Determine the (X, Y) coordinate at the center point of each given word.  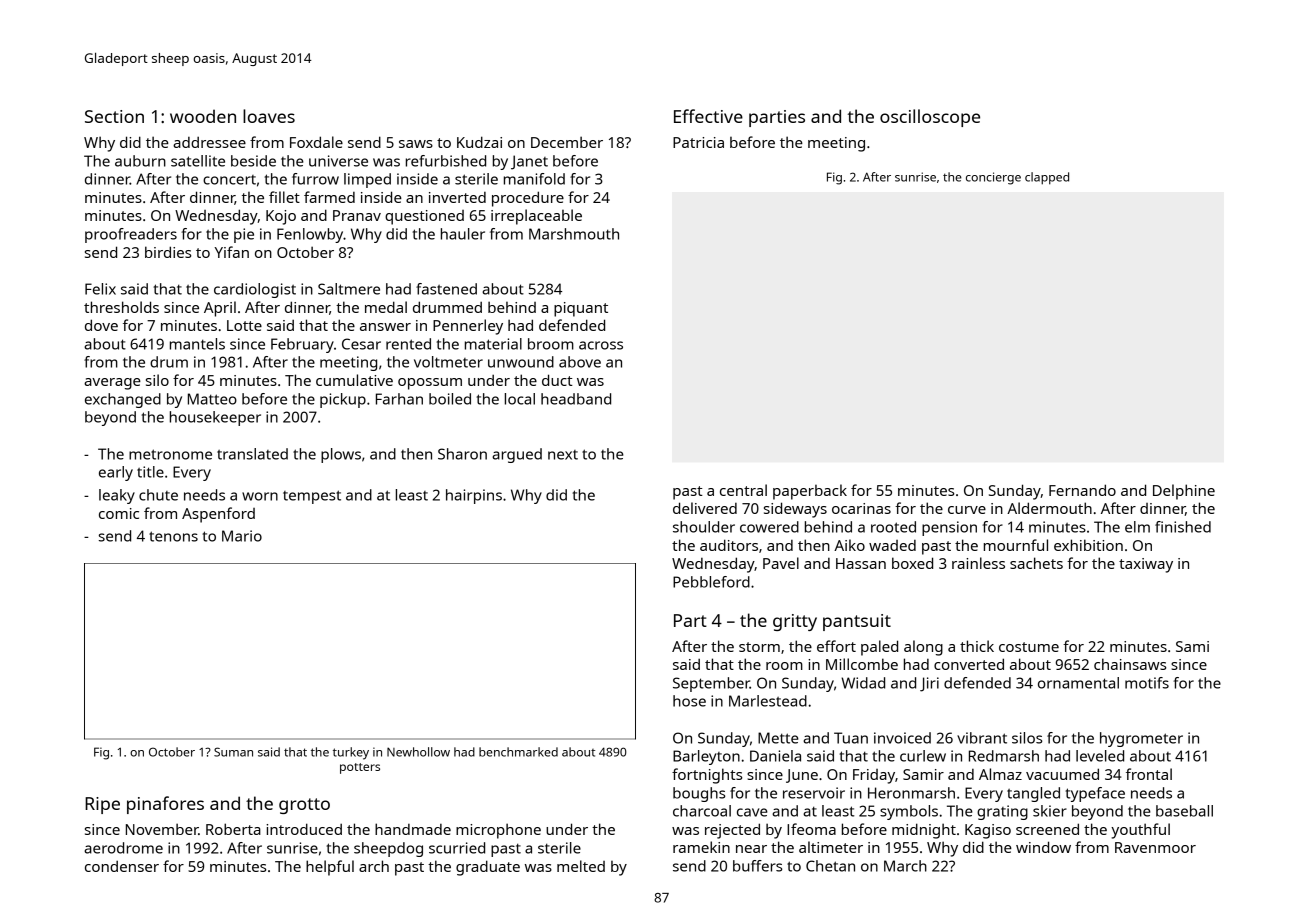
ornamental (1078, 683)
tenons (173, 536)
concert (229, 180)
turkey (351, 753)
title (150, 472)
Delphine (1184, 492)
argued (517, 455)
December (567, 142)
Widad (863, 683)
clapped (1047, 178)
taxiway (1146, 565)
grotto (304, 806)
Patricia (698, 142)
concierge (993, 178)
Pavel (781, 563)
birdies (168, 252)
